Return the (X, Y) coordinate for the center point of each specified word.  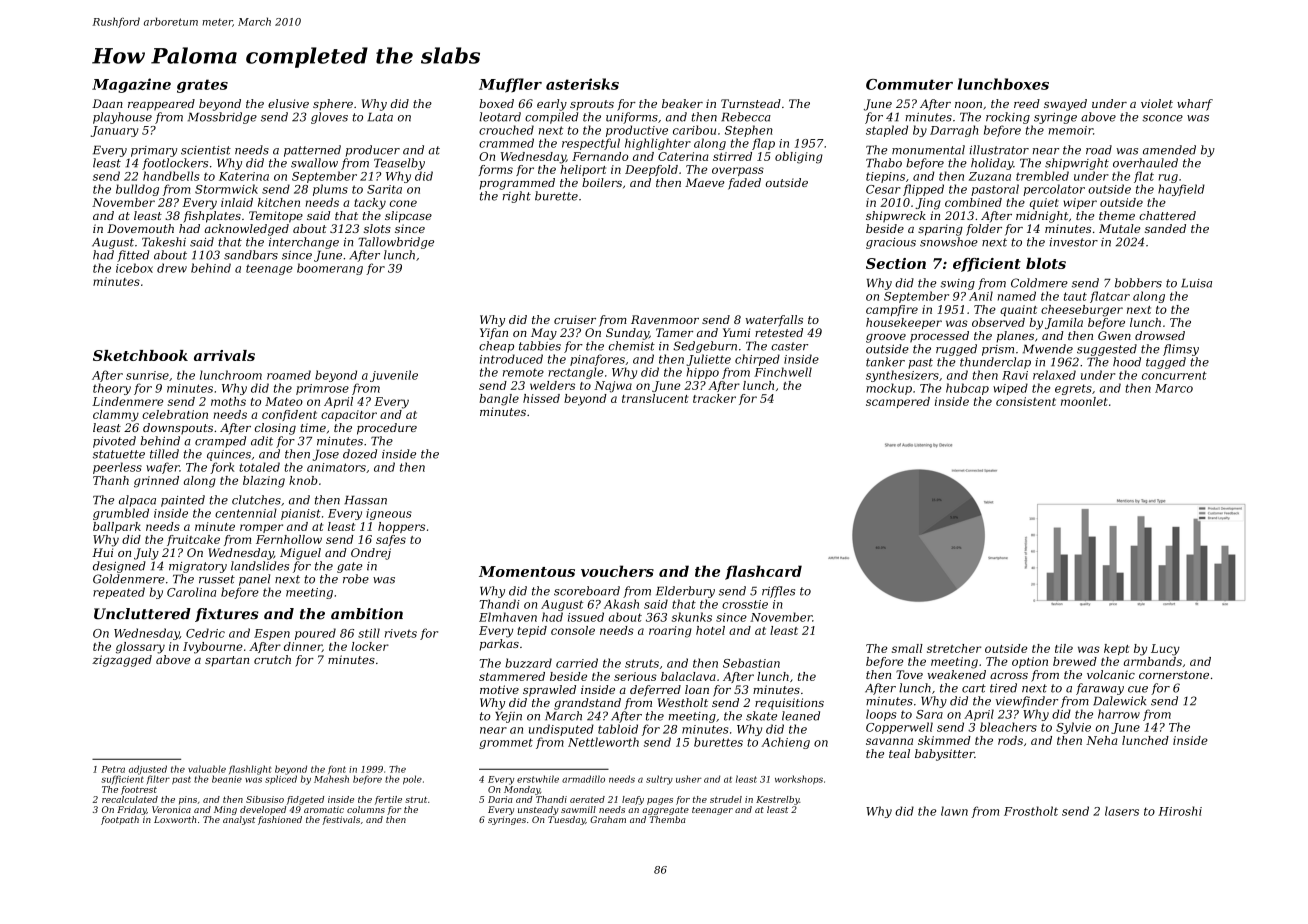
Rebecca (746, 117)
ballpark (117, 527)
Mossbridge (222, 118)
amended (1169, 150)
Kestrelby (778, 800)
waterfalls (774, 321)
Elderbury (685, 592)
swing (957, 284)
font (337, 769)
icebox (134, 268)
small (907, 648)
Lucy (1165, 650)
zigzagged (122, 661)
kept (1116, 649)
